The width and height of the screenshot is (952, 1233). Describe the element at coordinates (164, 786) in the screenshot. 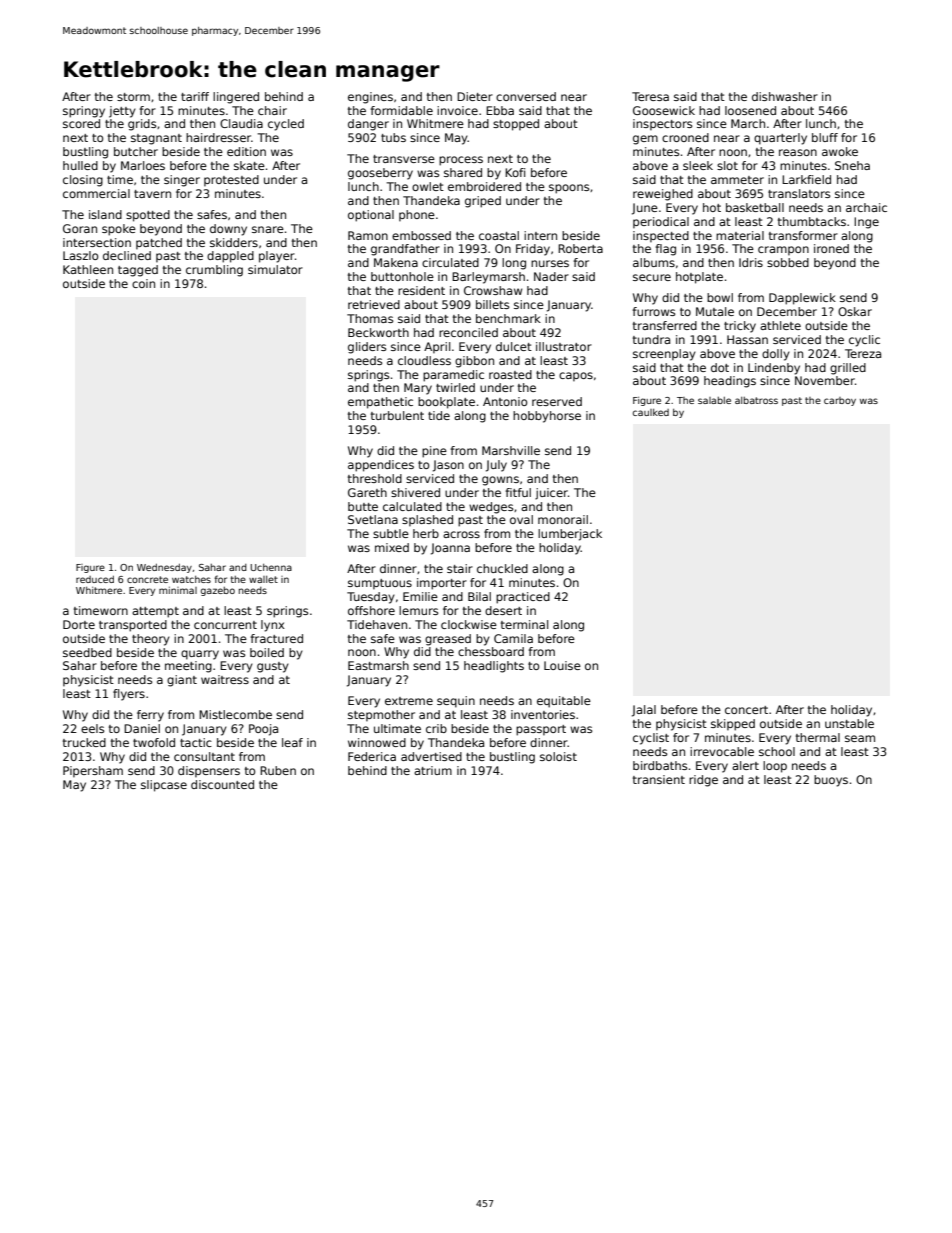

I see `slipcase` at that location.
